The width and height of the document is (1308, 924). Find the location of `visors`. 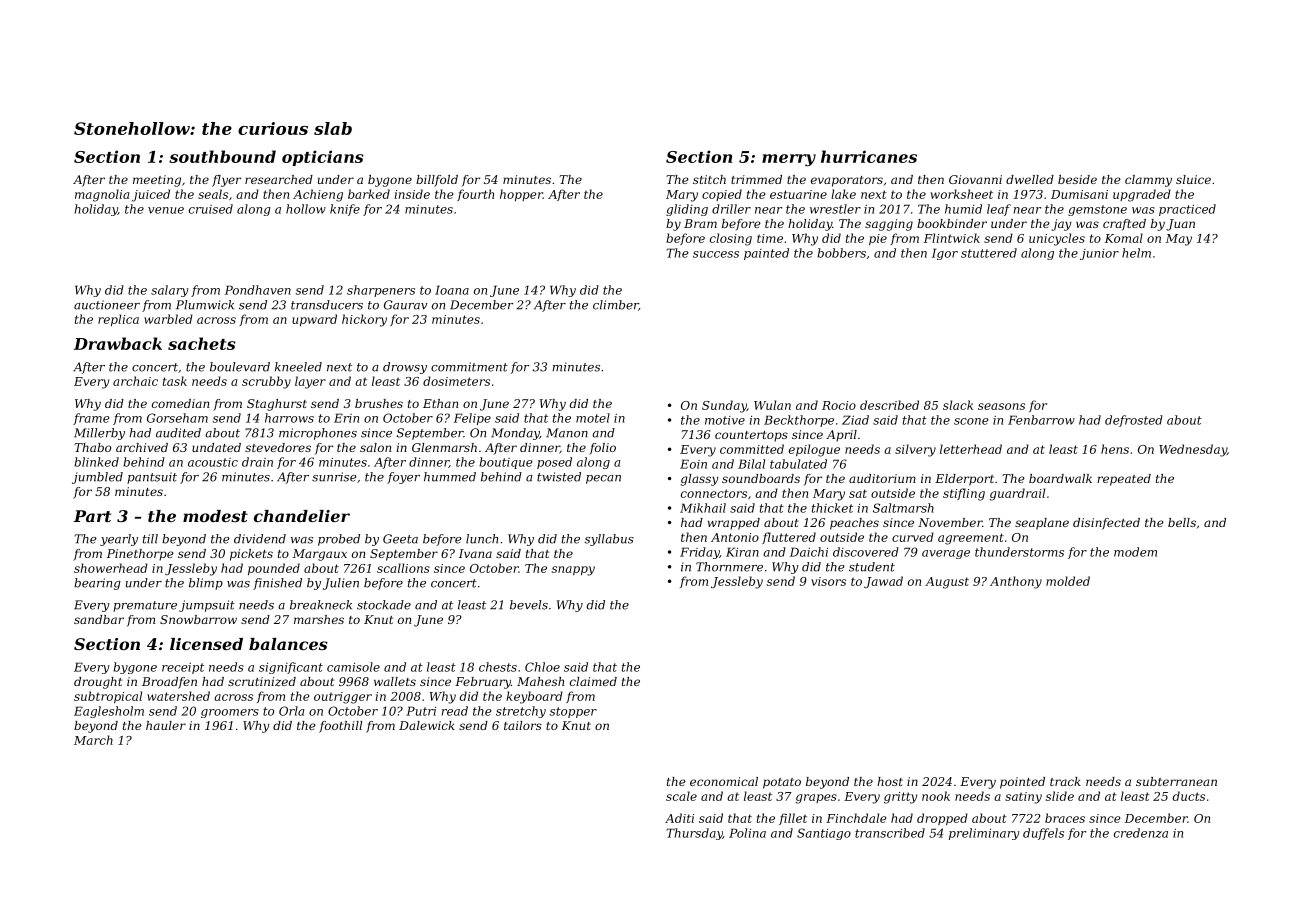

visors is located at coordinates (828, 581).
